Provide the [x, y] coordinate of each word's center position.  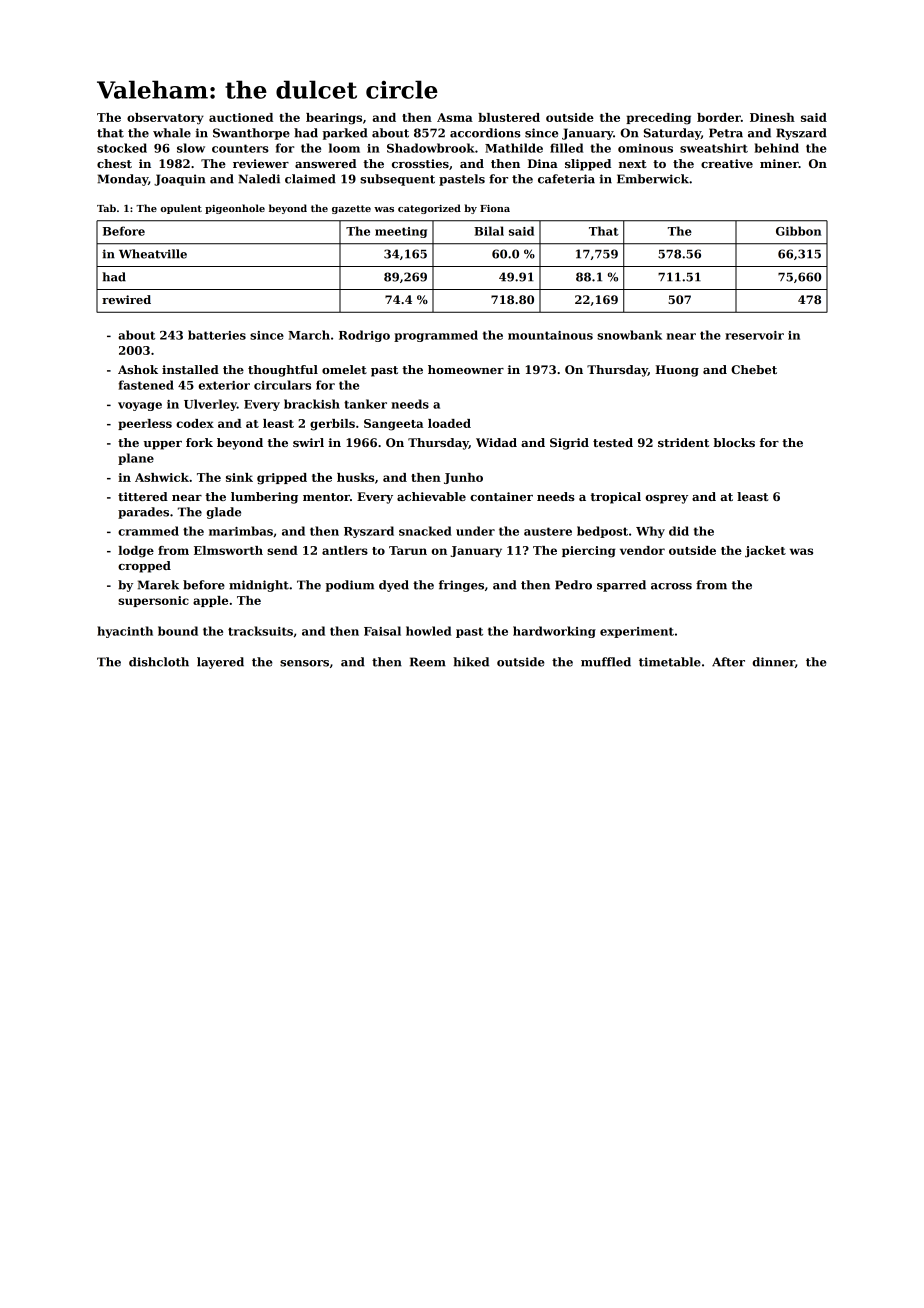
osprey [667, 499]
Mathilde [514, 148]
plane [136, 459]
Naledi [259, 179]
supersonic [153, 601]
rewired [126, 299]
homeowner [466, 369]
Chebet [754, 369]
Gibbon [798, 231]
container [501, 496]
